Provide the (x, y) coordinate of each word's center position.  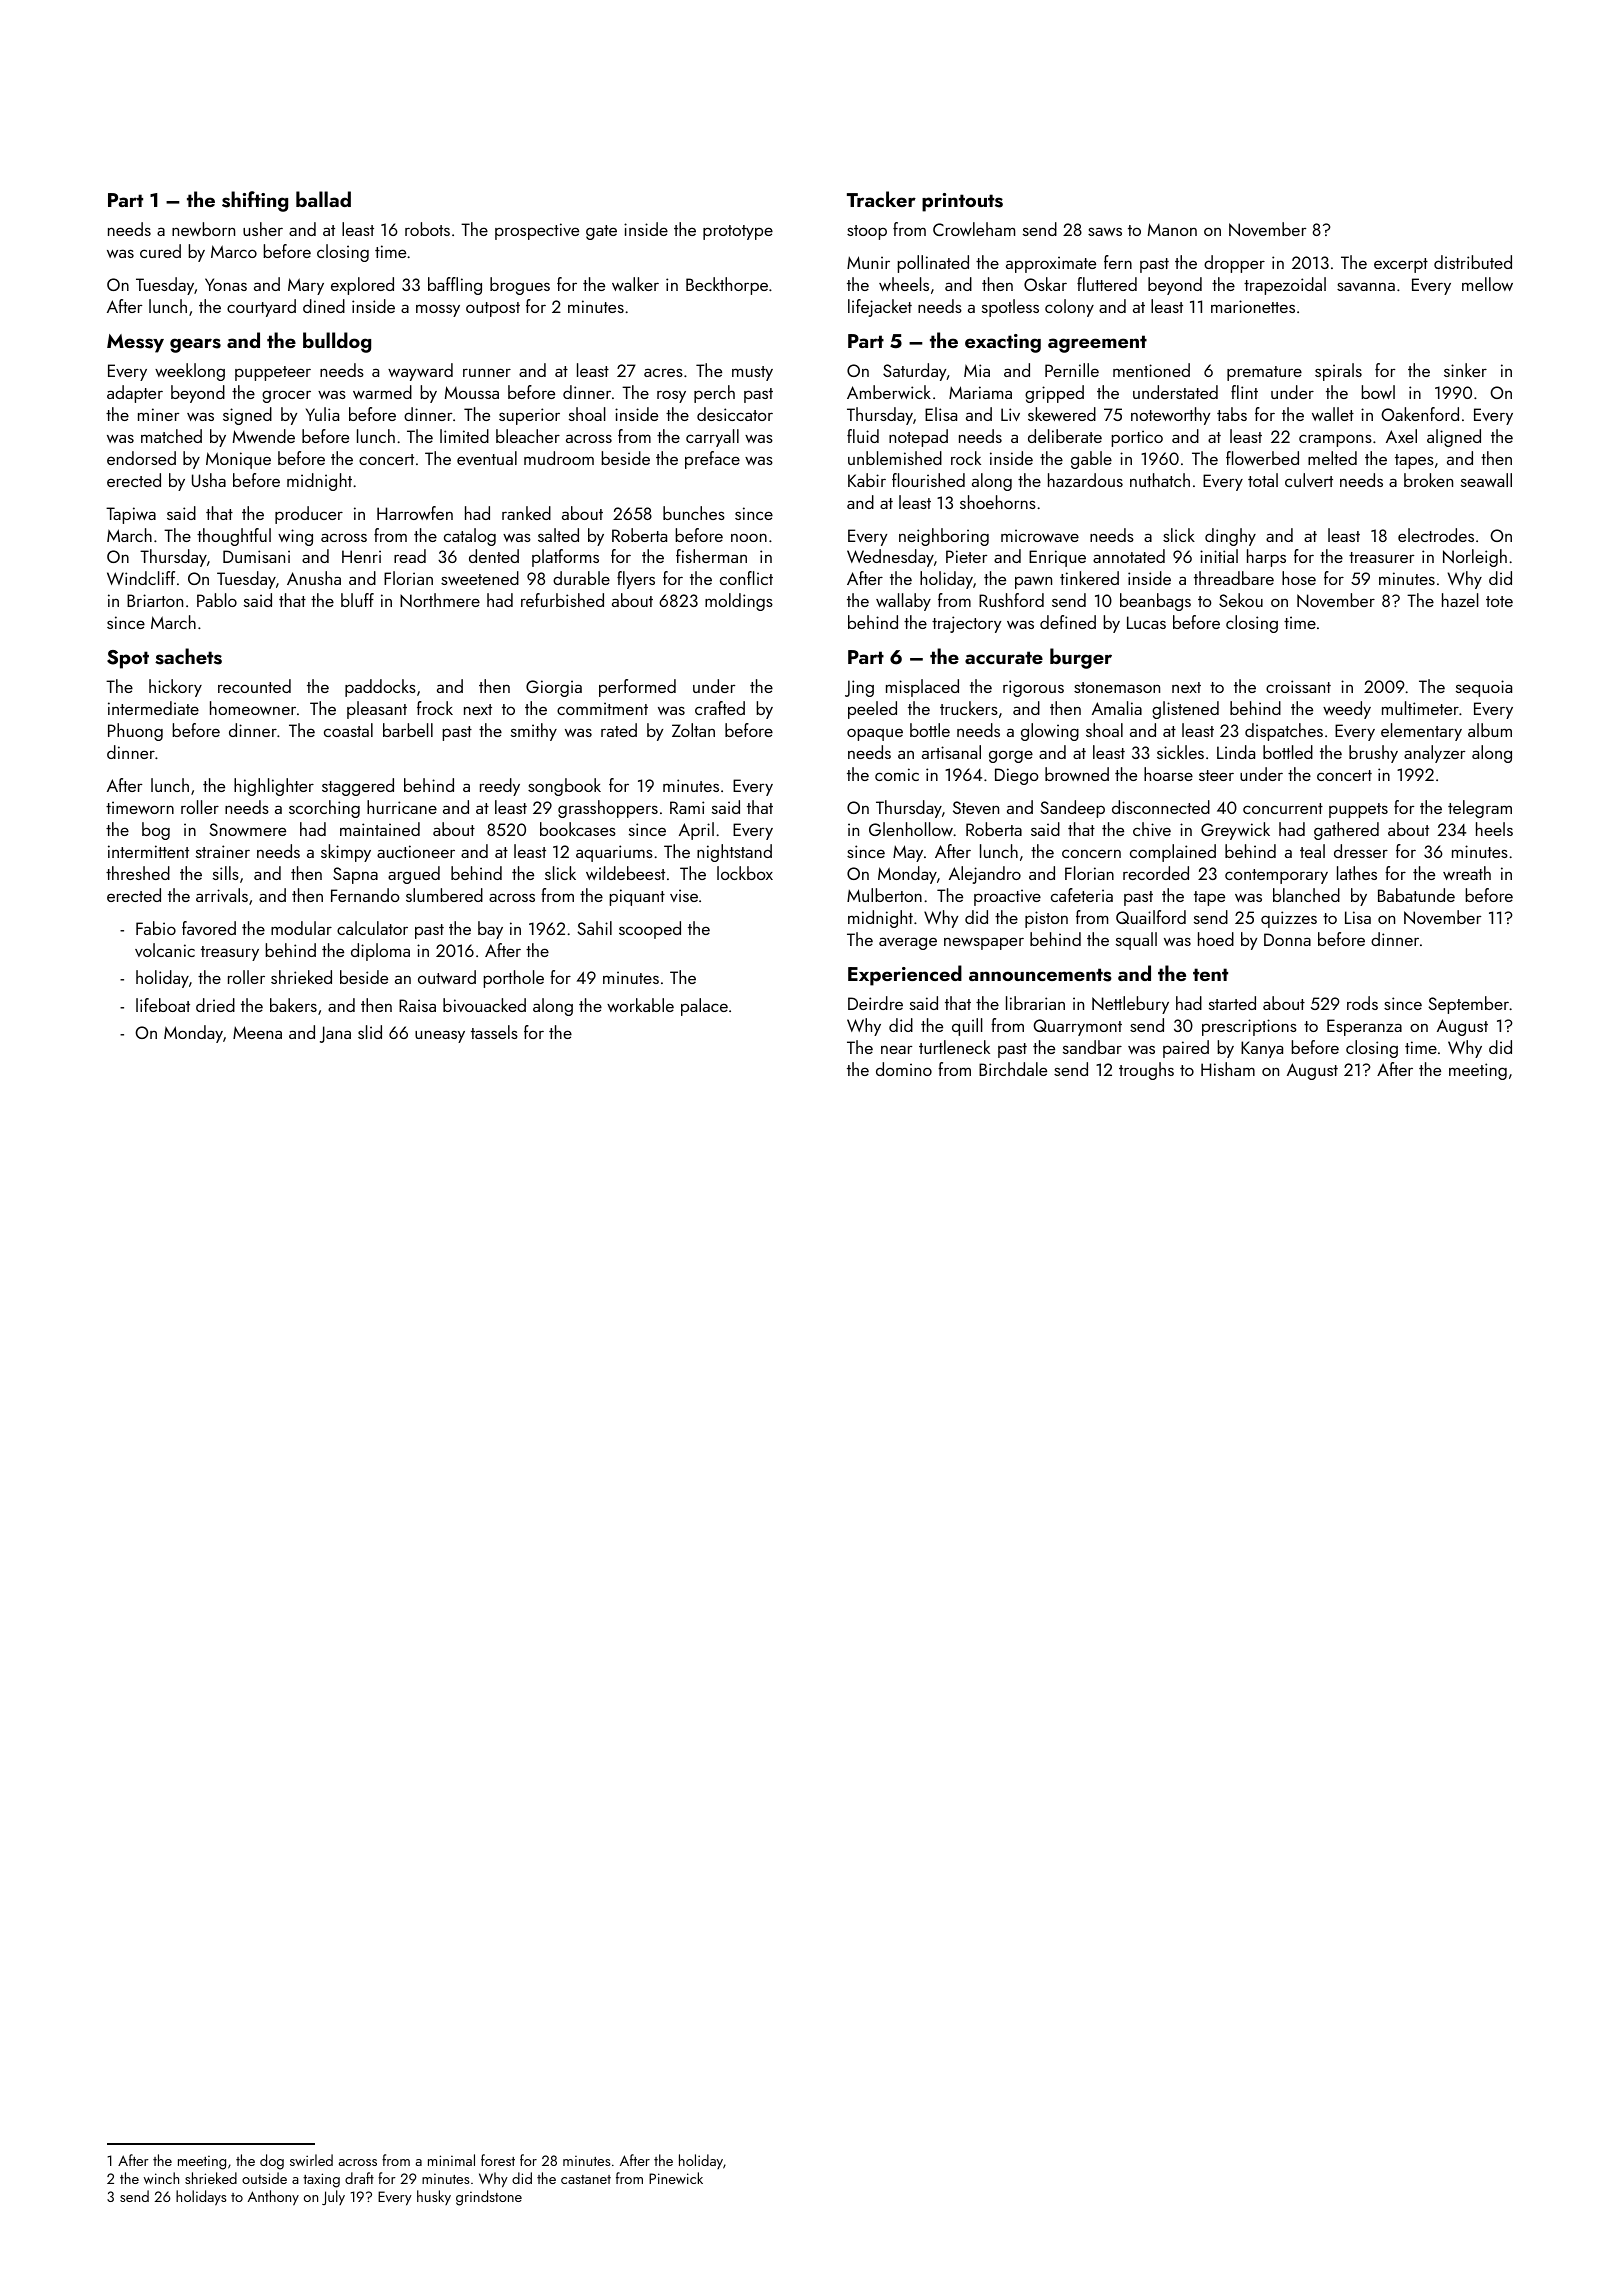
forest (498, 2160)
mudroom (559, 458)
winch (161, 2178)
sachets (188, 656)
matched (171, 436)
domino (904, 1069)
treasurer (1381, 557)
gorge (1011, 756)
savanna (1366, 286)
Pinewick (676, 2178)
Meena (257, 1032)
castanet (586, 2179)
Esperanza (1364, 1027)
